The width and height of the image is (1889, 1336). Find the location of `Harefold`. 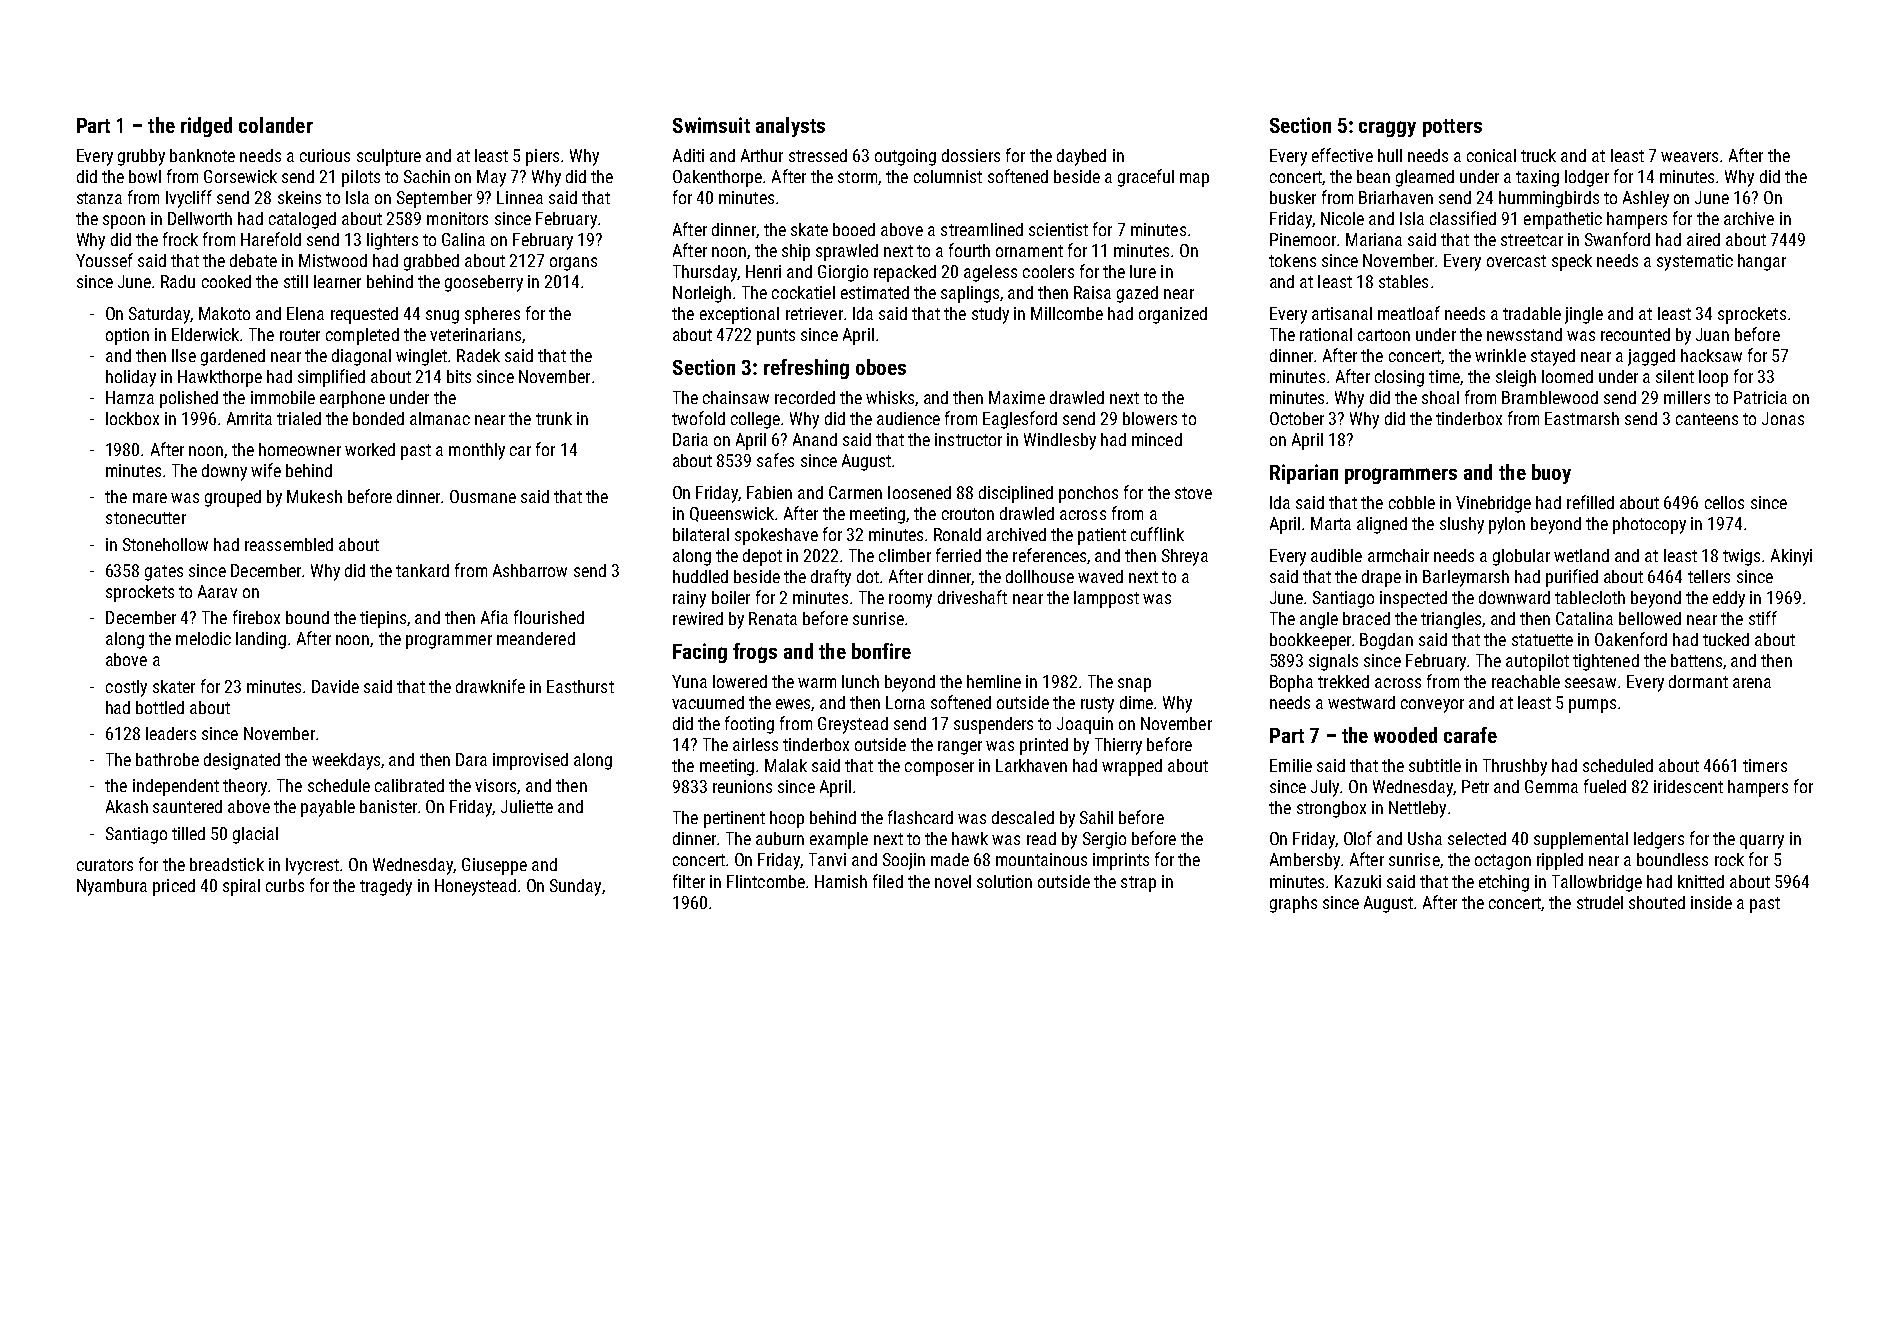

Harefold is located at coordinates (271, 239).
